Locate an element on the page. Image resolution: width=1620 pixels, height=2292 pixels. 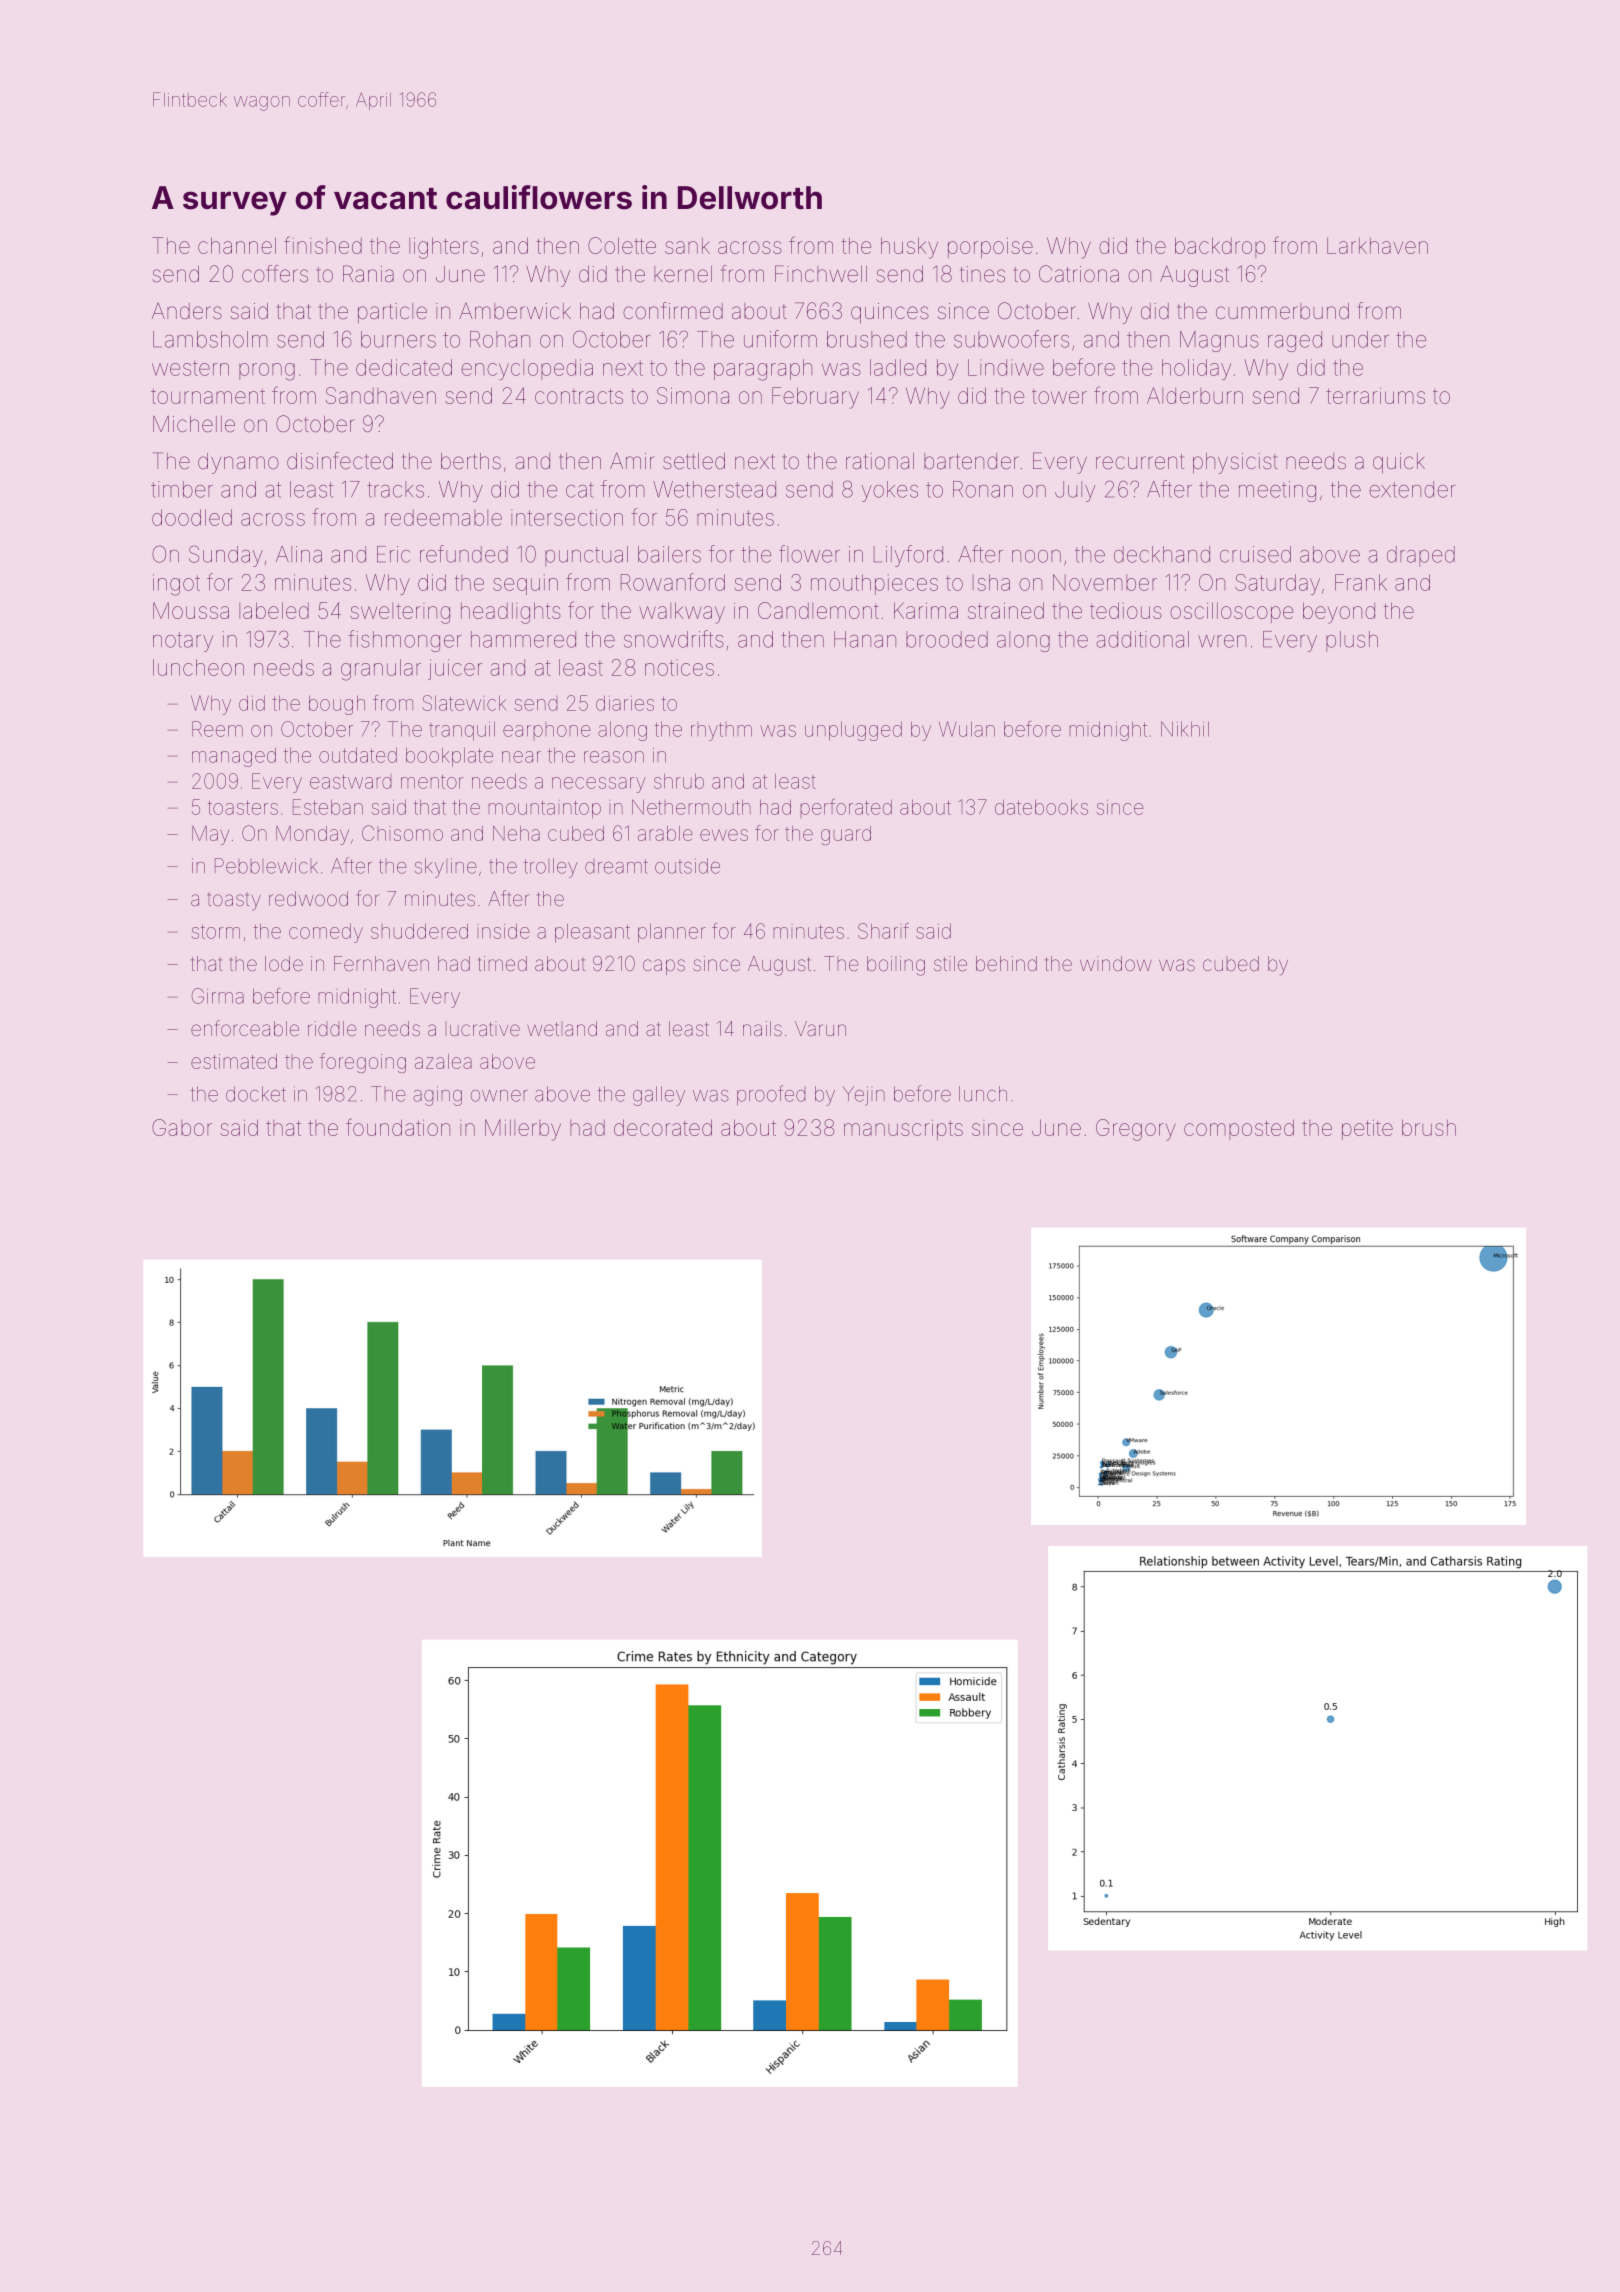
enforceable is located at coordinates (245, 1028).
